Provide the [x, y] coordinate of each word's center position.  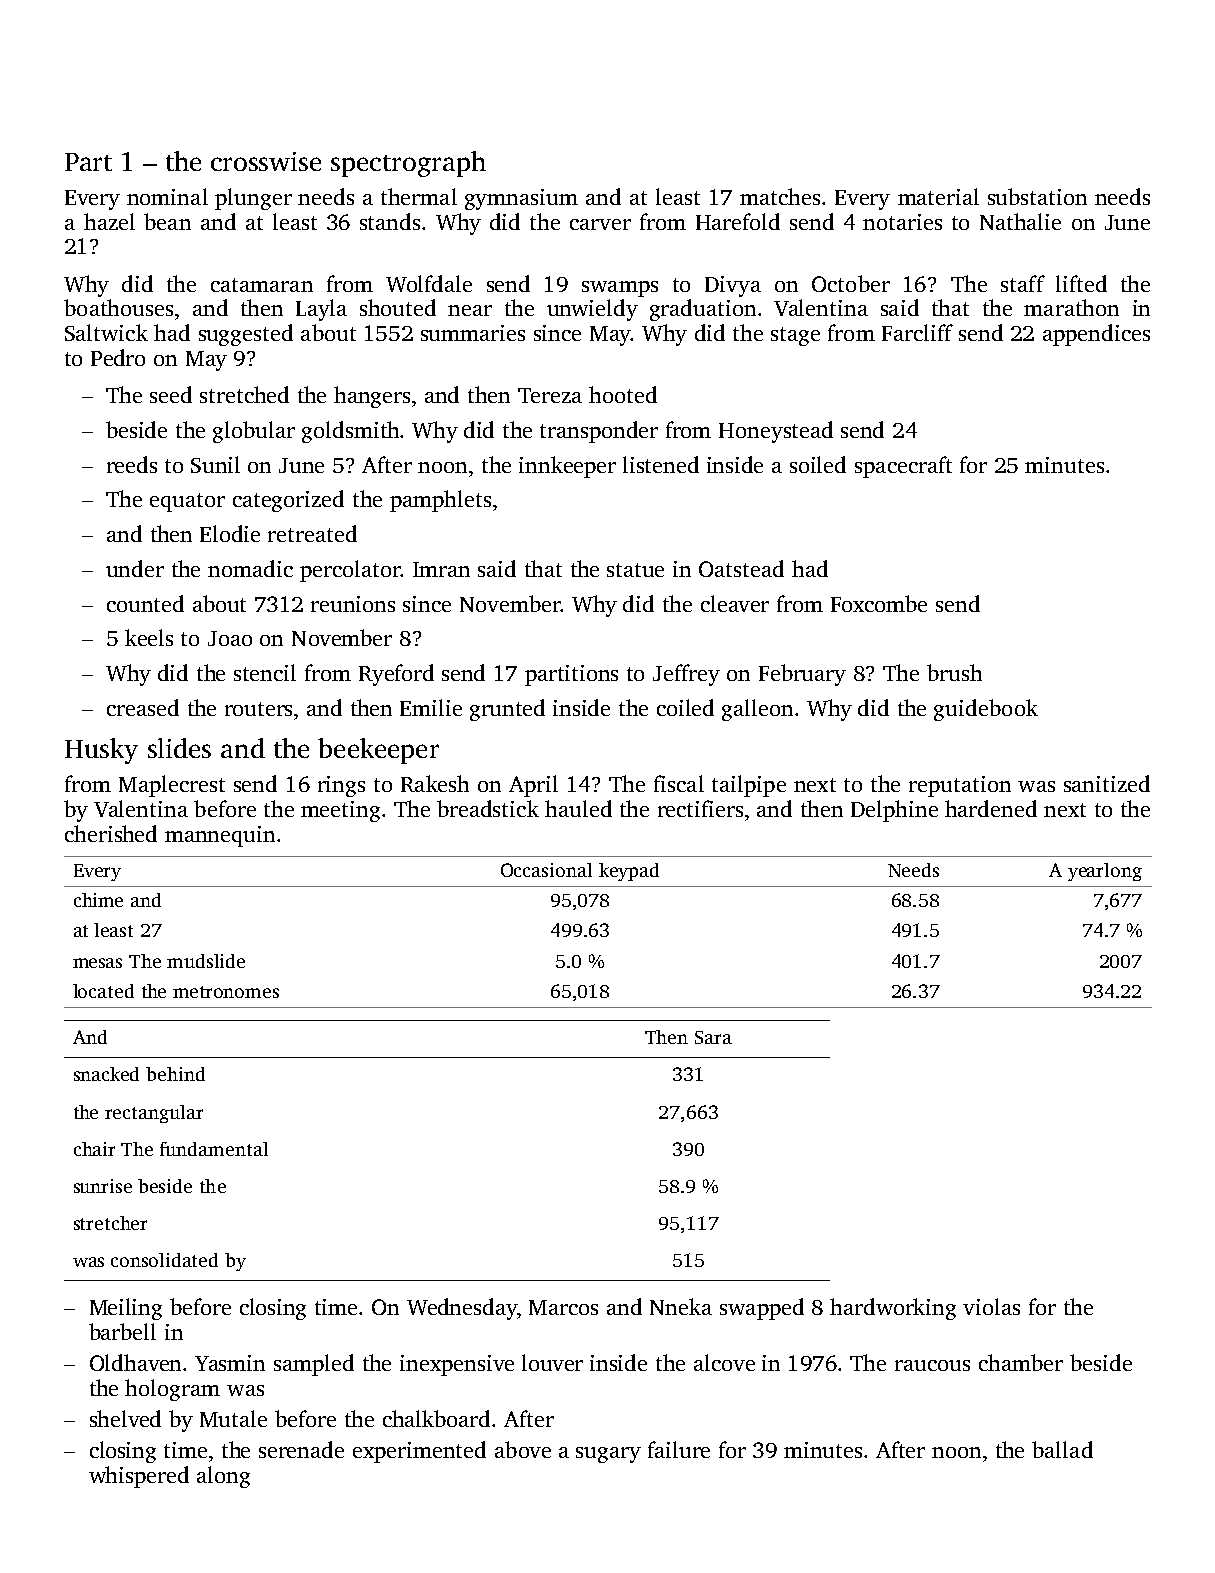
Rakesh [435, 783]
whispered [139, 1477]
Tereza [550, 395]
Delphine [894, 811]
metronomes [226, 992]
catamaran [262, 285]
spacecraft [903, 467]
